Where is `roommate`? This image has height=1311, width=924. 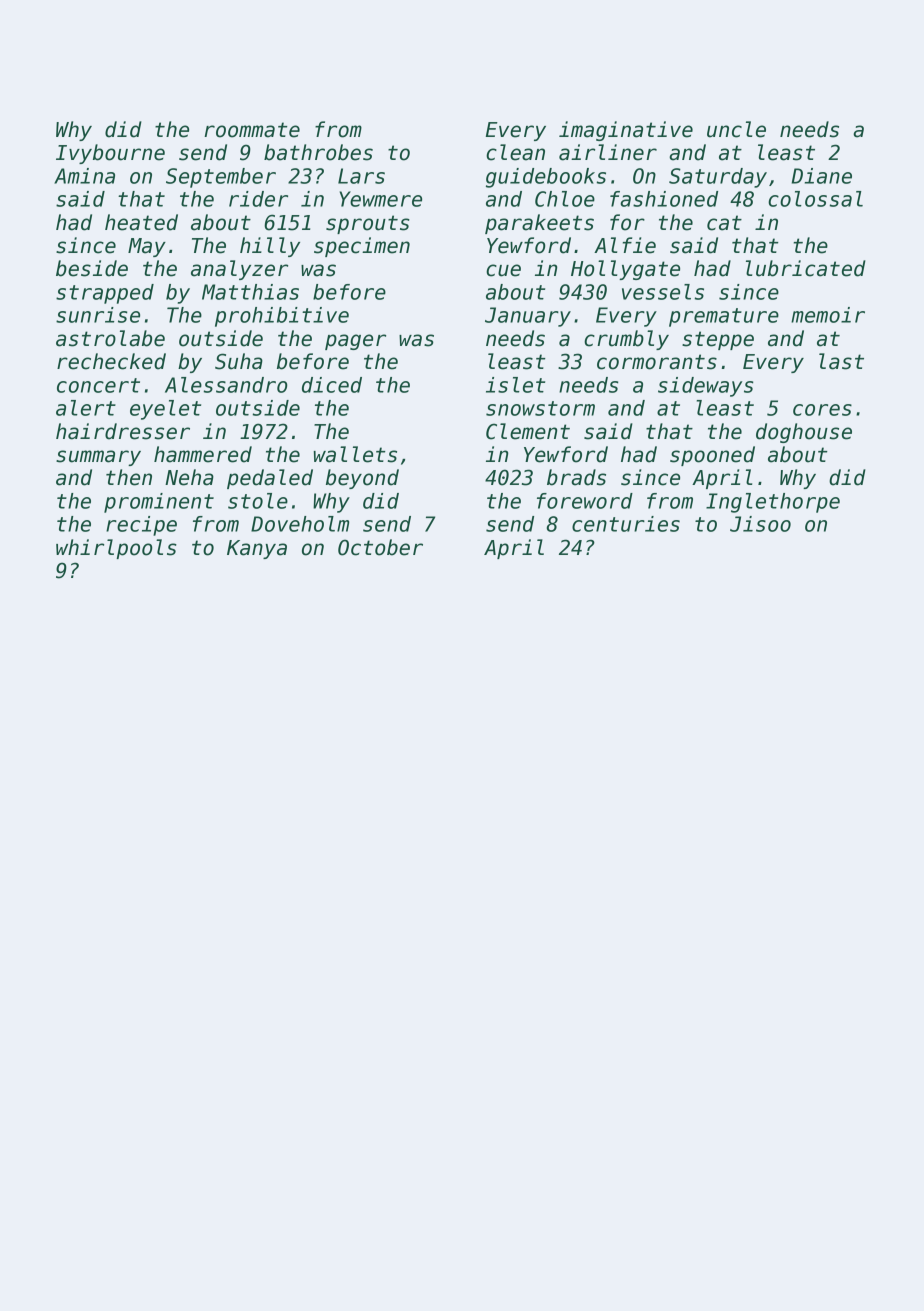 roommate is located at coordinates (252, 130).
